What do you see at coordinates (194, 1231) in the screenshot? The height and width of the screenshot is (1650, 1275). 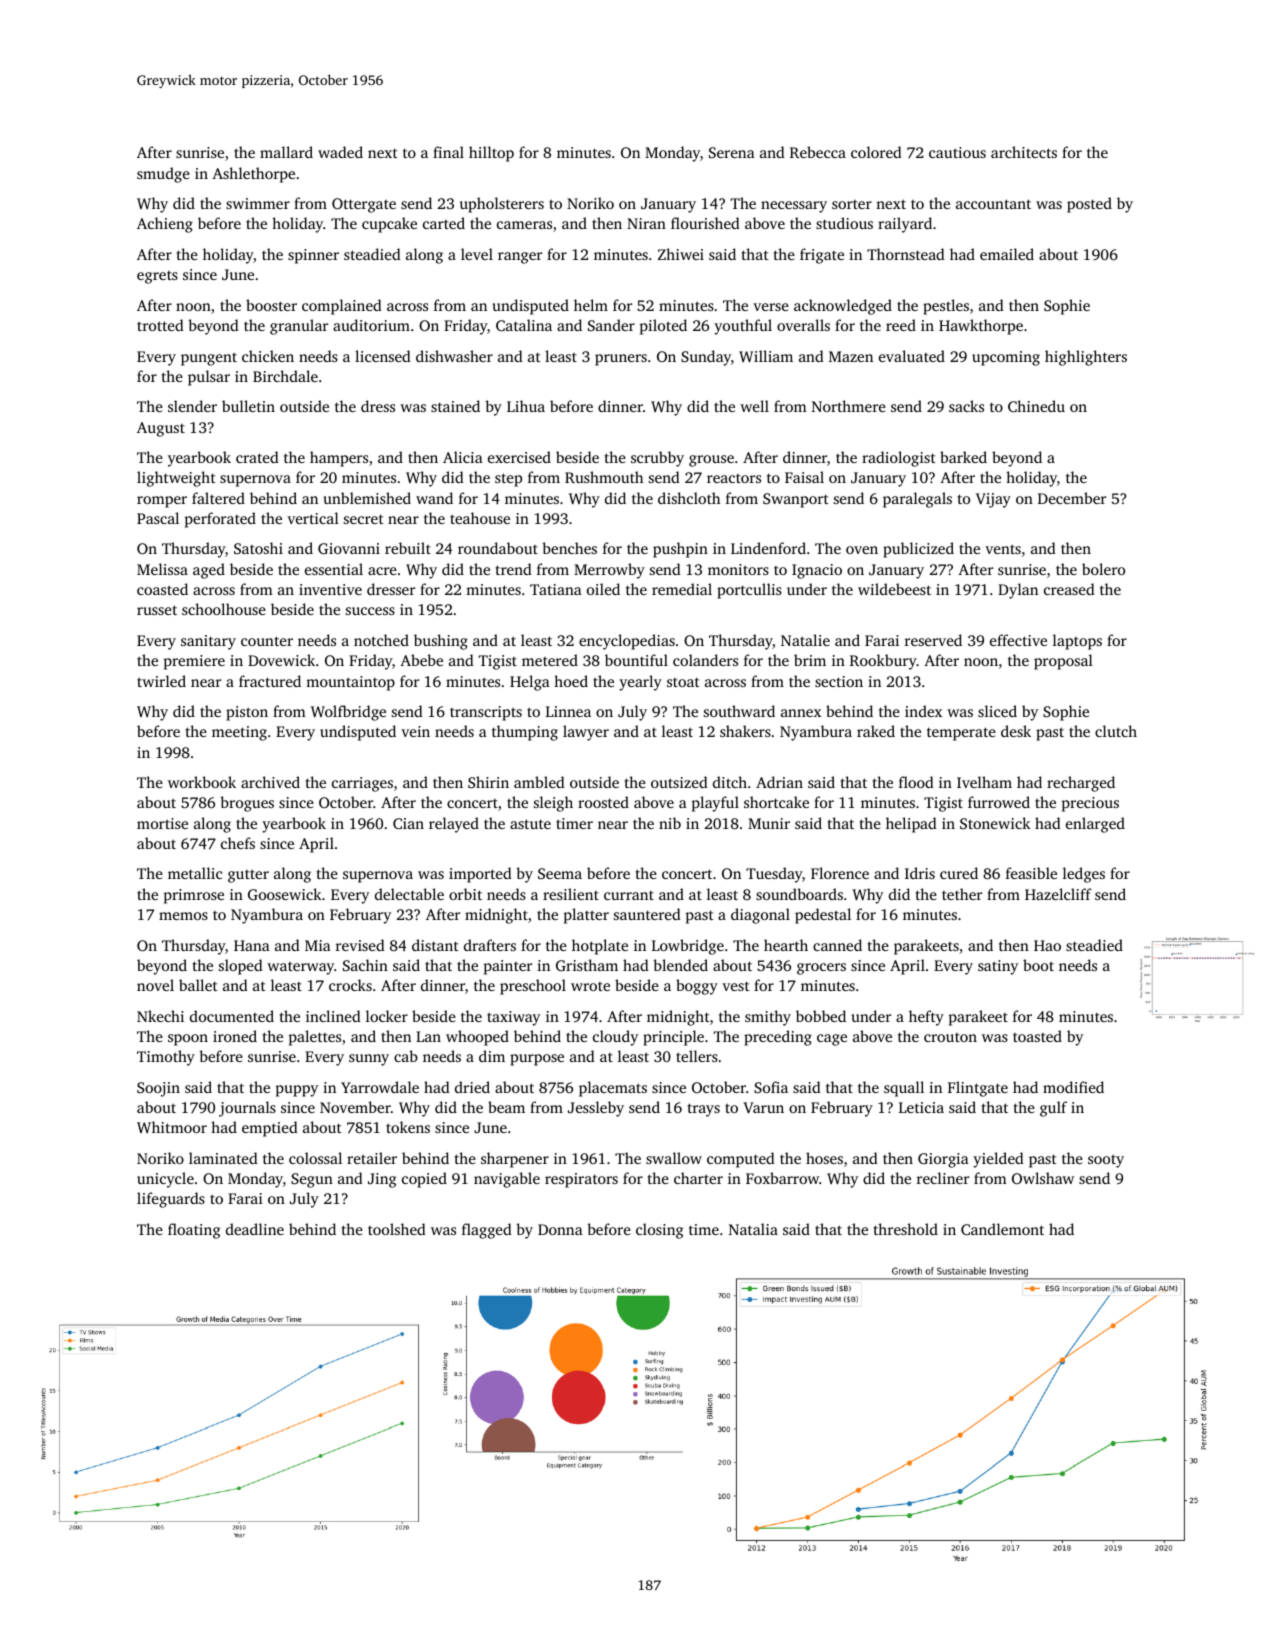 I see `floating` at bounding box center [194, 1231].
